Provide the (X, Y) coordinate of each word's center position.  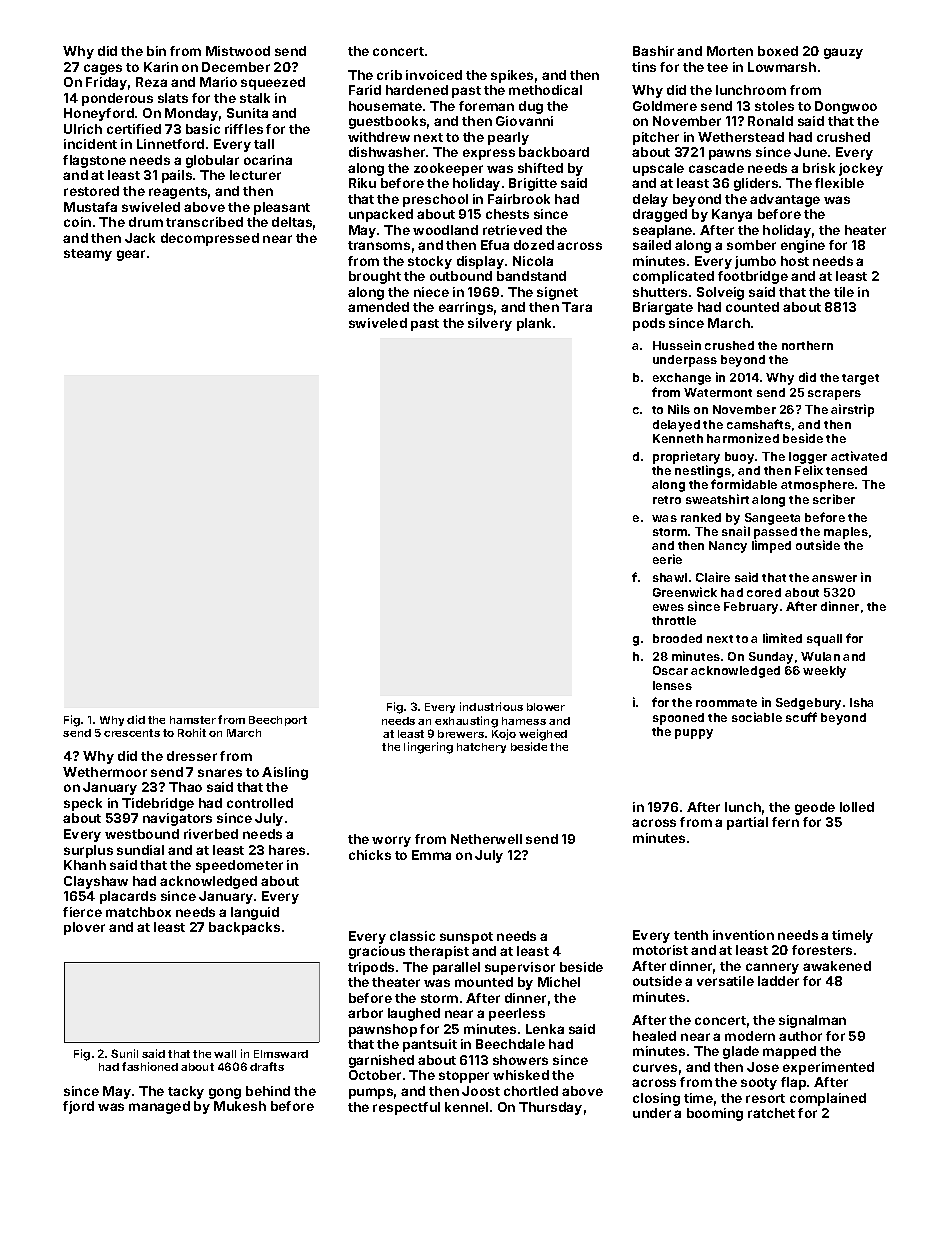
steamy (88, 255)
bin (156, 51)
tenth (691, 935)
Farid (365, 90)
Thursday (550, 1108)
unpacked (381, 215)
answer (834, 578)
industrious (491, 706)
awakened (837, 966)
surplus (88, 851)
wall (225, 1054)
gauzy (843, 53)
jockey (861, 169)
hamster (193, 720)
